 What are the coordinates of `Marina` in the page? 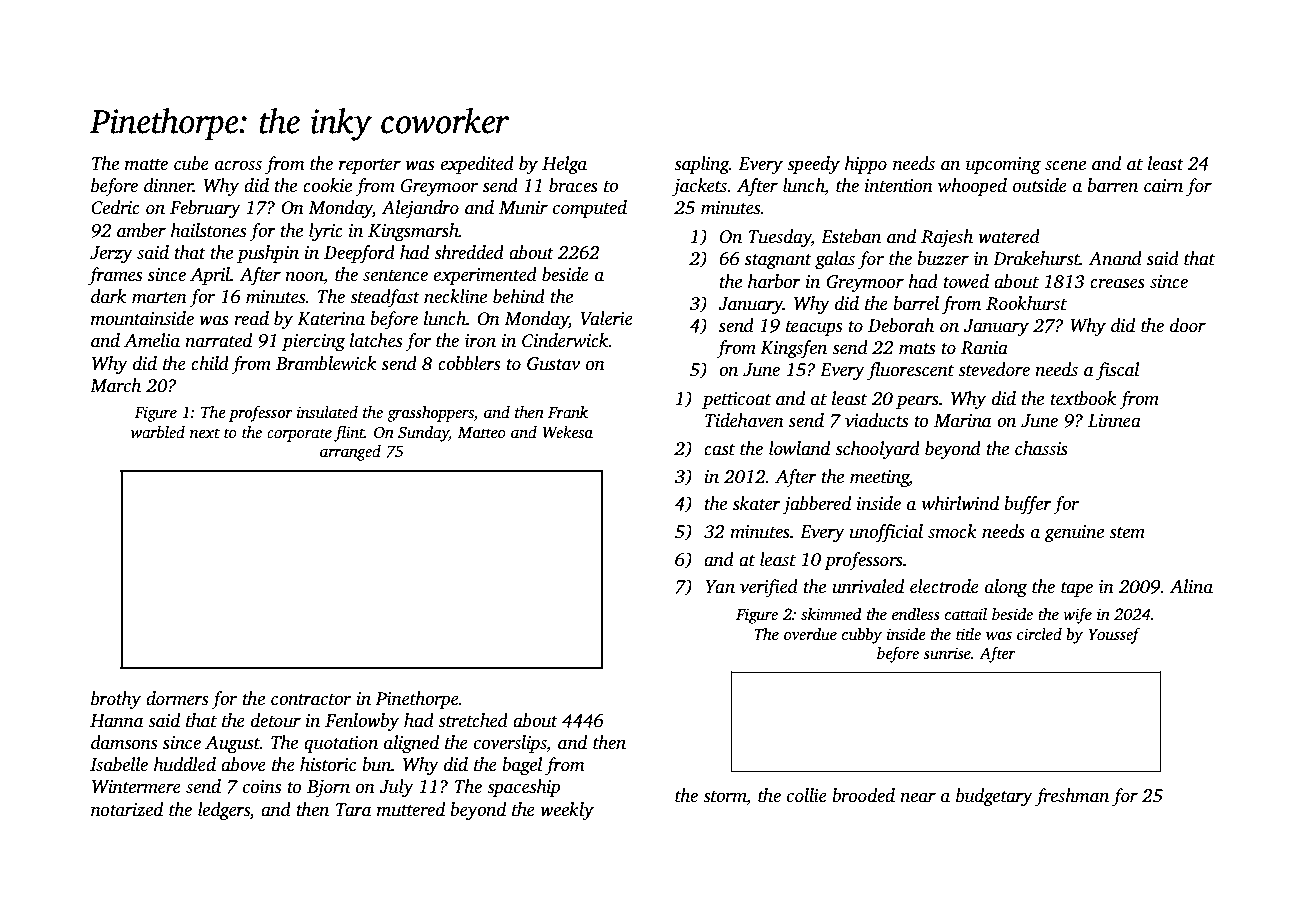 It's located at (963, 421).
